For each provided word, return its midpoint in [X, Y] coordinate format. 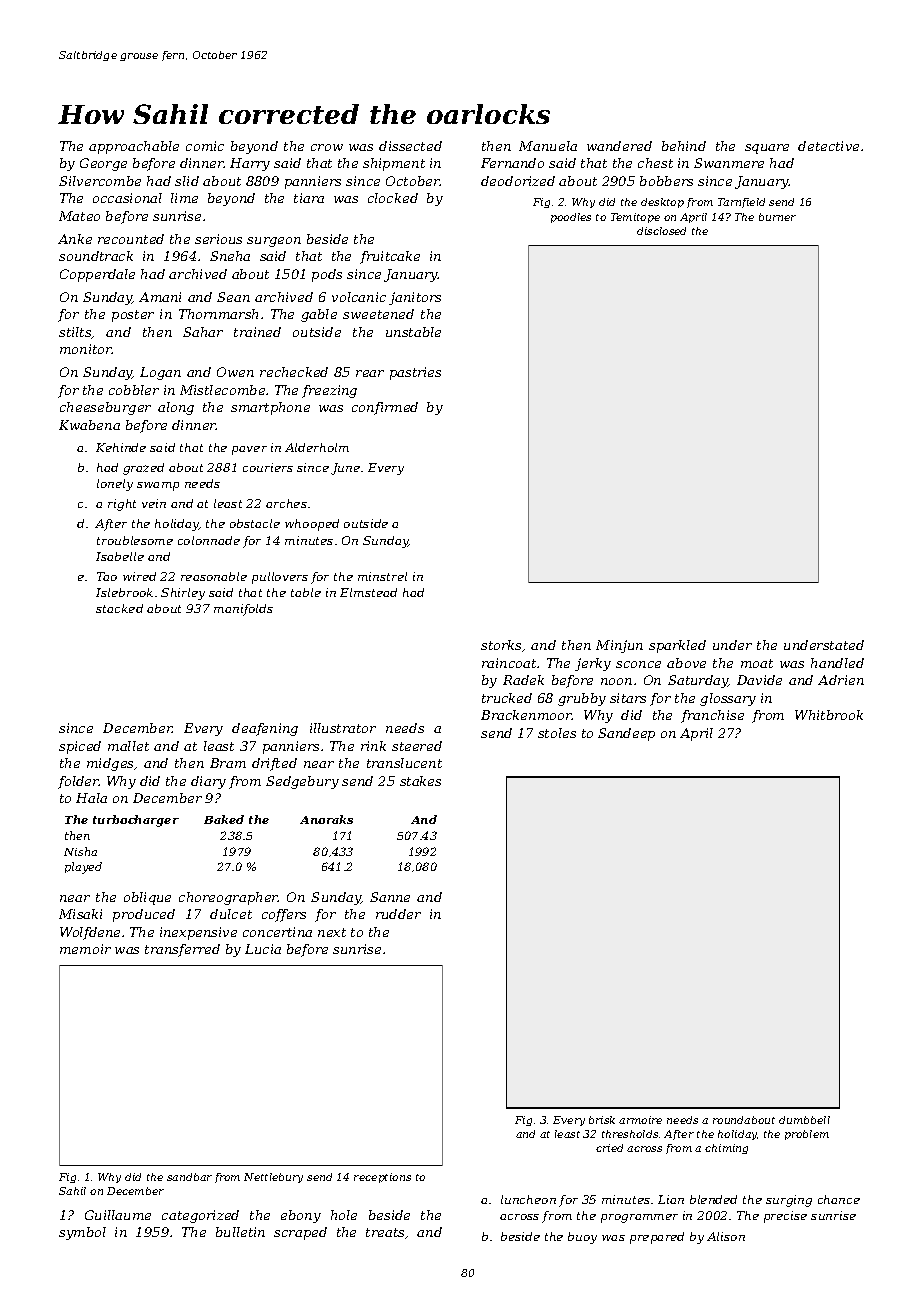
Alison [726, 1236]
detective [828, 146]
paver [249, 450]
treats [385, 1232]
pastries [415, 373]
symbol [82, 1233]
